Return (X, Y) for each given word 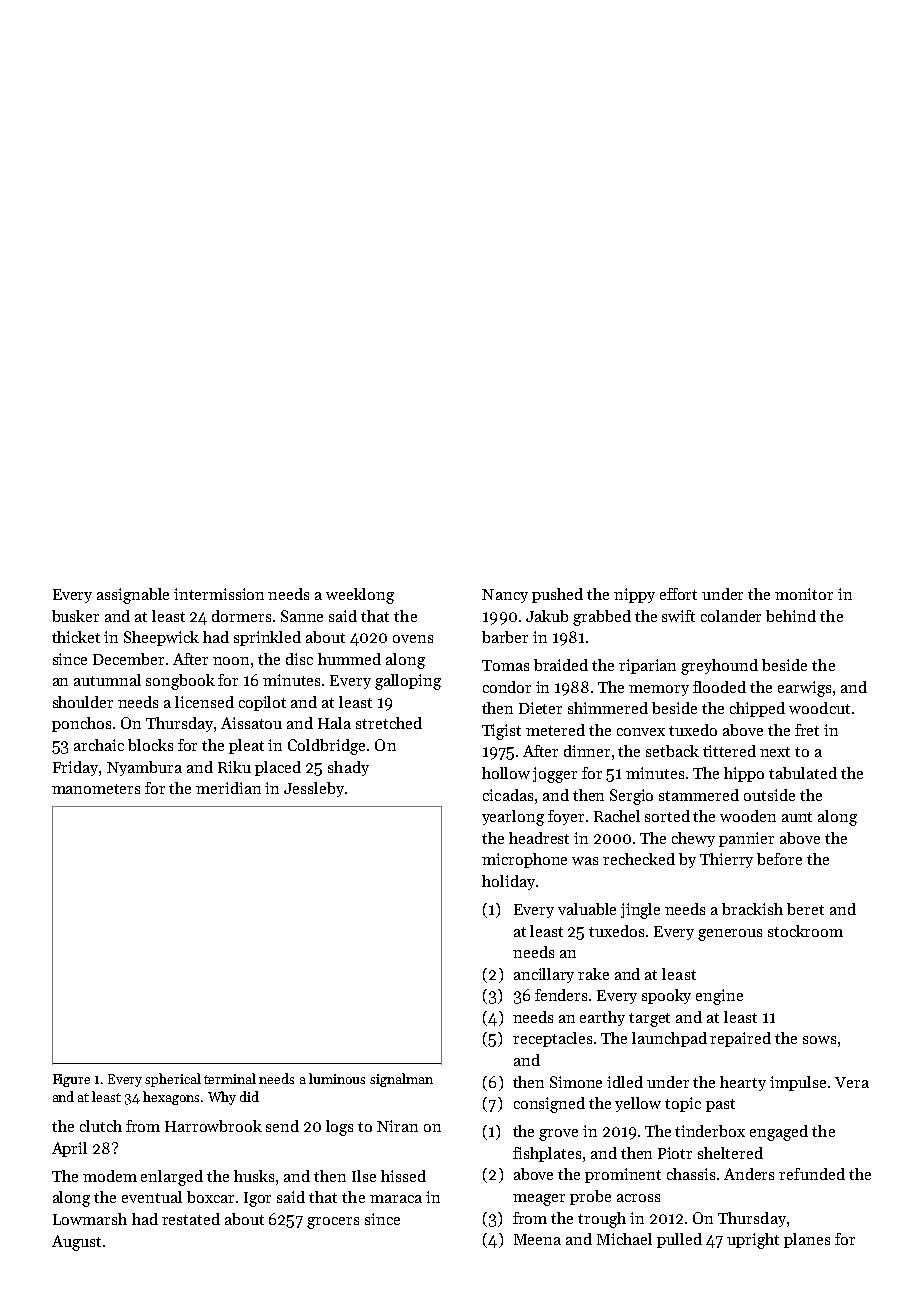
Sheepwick (161, 638)
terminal (230, 1078)
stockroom (805, 931)
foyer (566, 817)
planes (807, 1240)
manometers (96, 789)
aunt (797, 817)
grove (558, 1135)
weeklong (360, 596)
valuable (587, 909)
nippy (634, 595)
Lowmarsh (90, 1219)
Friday (75, 768)
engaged (779, 1133)
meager (539, 1200)
